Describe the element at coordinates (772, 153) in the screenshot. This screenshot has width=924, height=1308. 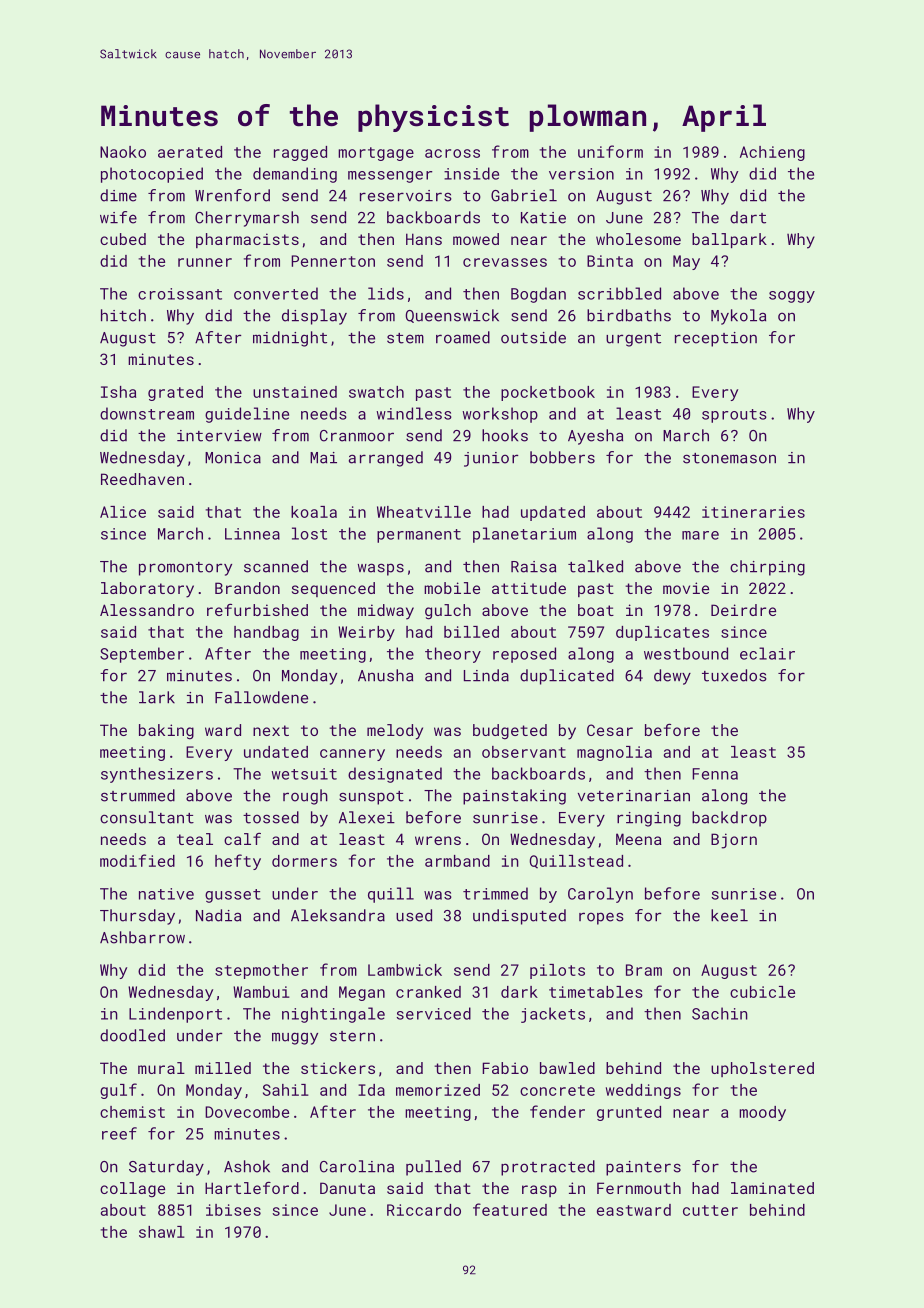
I see `Achieng` at that location.
